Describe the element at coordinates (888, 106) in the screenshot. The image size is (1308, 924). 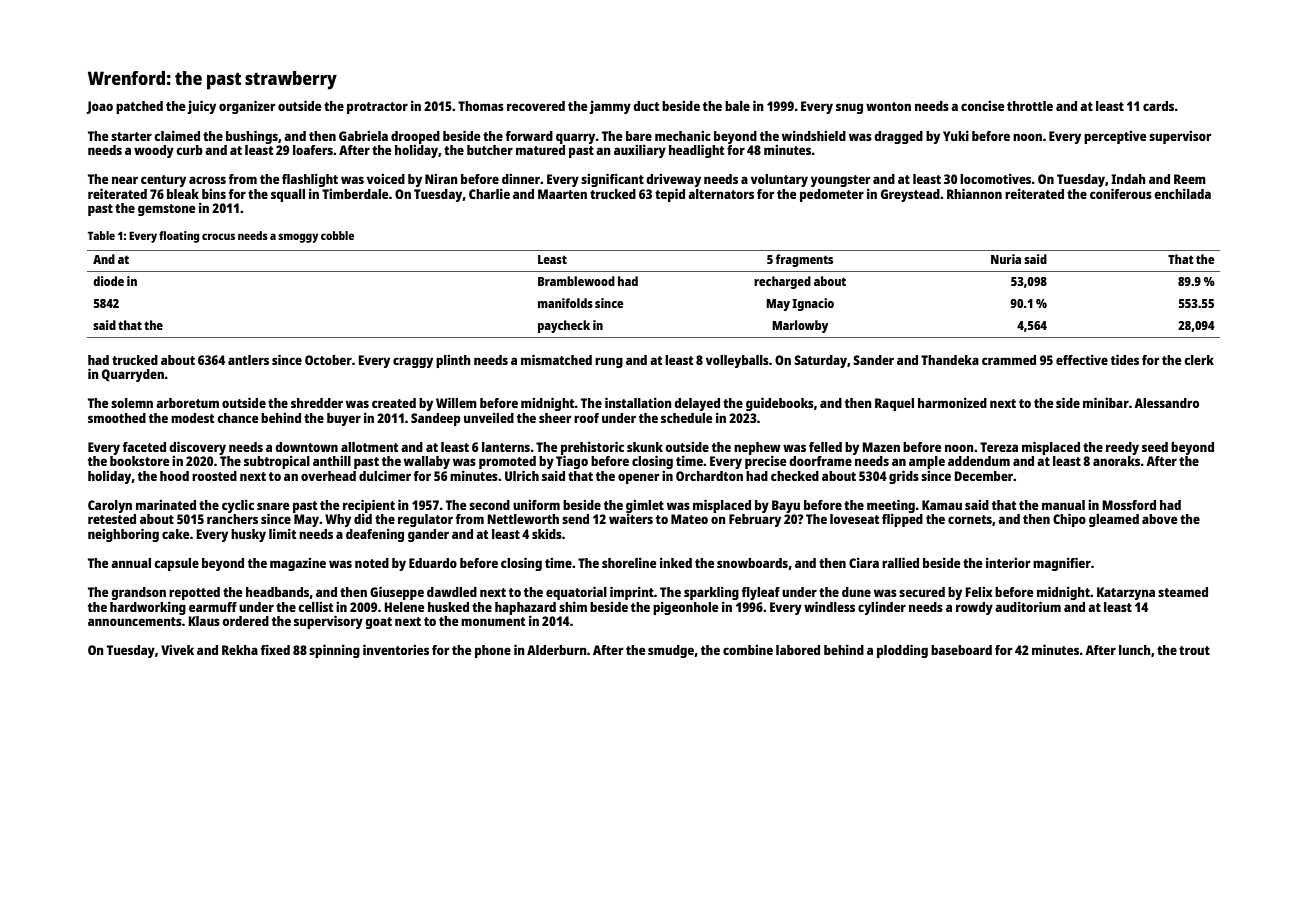
I see `wonton` at that location.
